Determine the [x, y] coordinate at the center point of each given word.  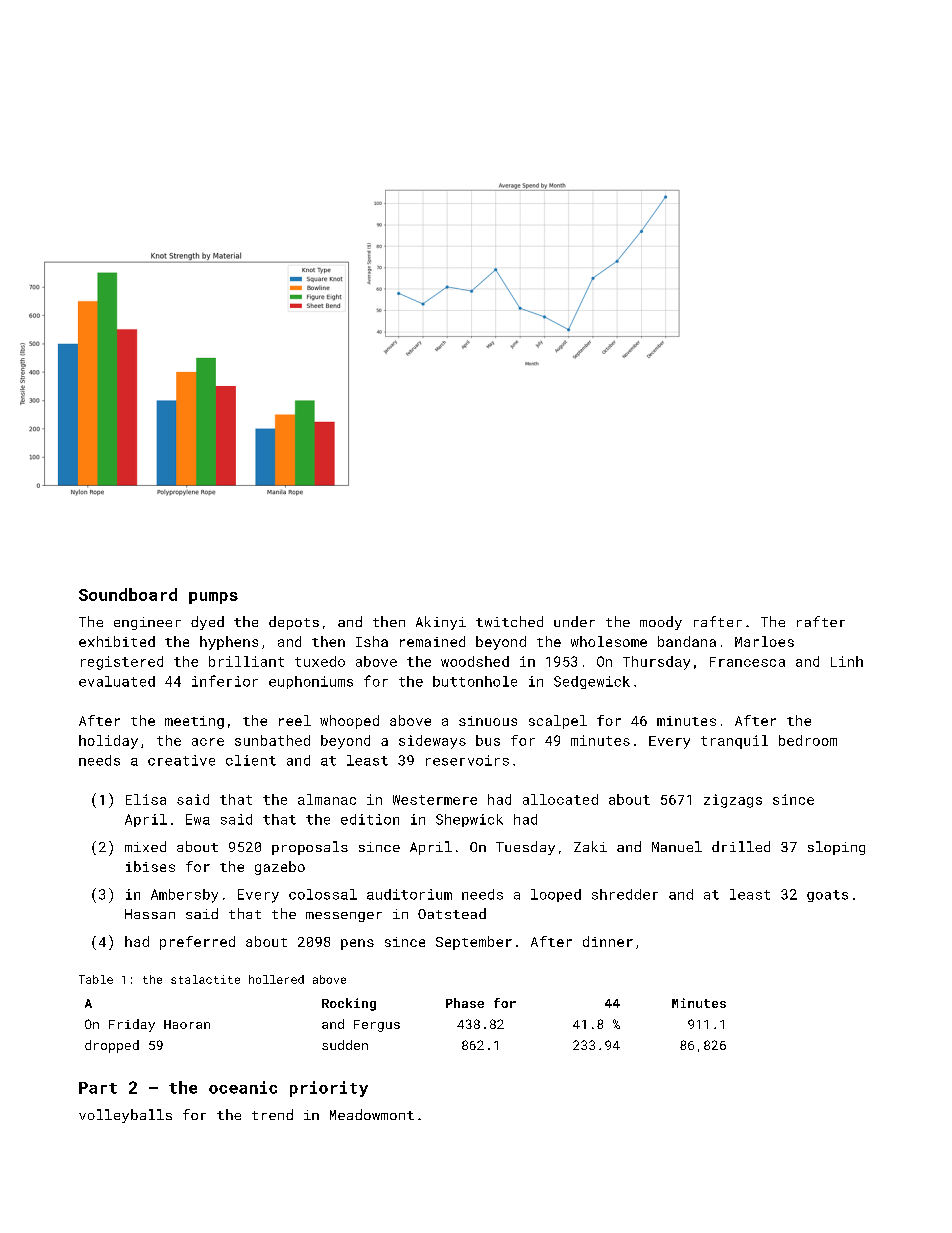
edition [370, 819]
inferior [225, 681]
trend [272, 1114]
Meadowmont [372, 1114]
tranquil [734, 742]
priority [329, 1089]
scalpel [558, 722]
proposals [310, 848]
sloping [836, 848]
